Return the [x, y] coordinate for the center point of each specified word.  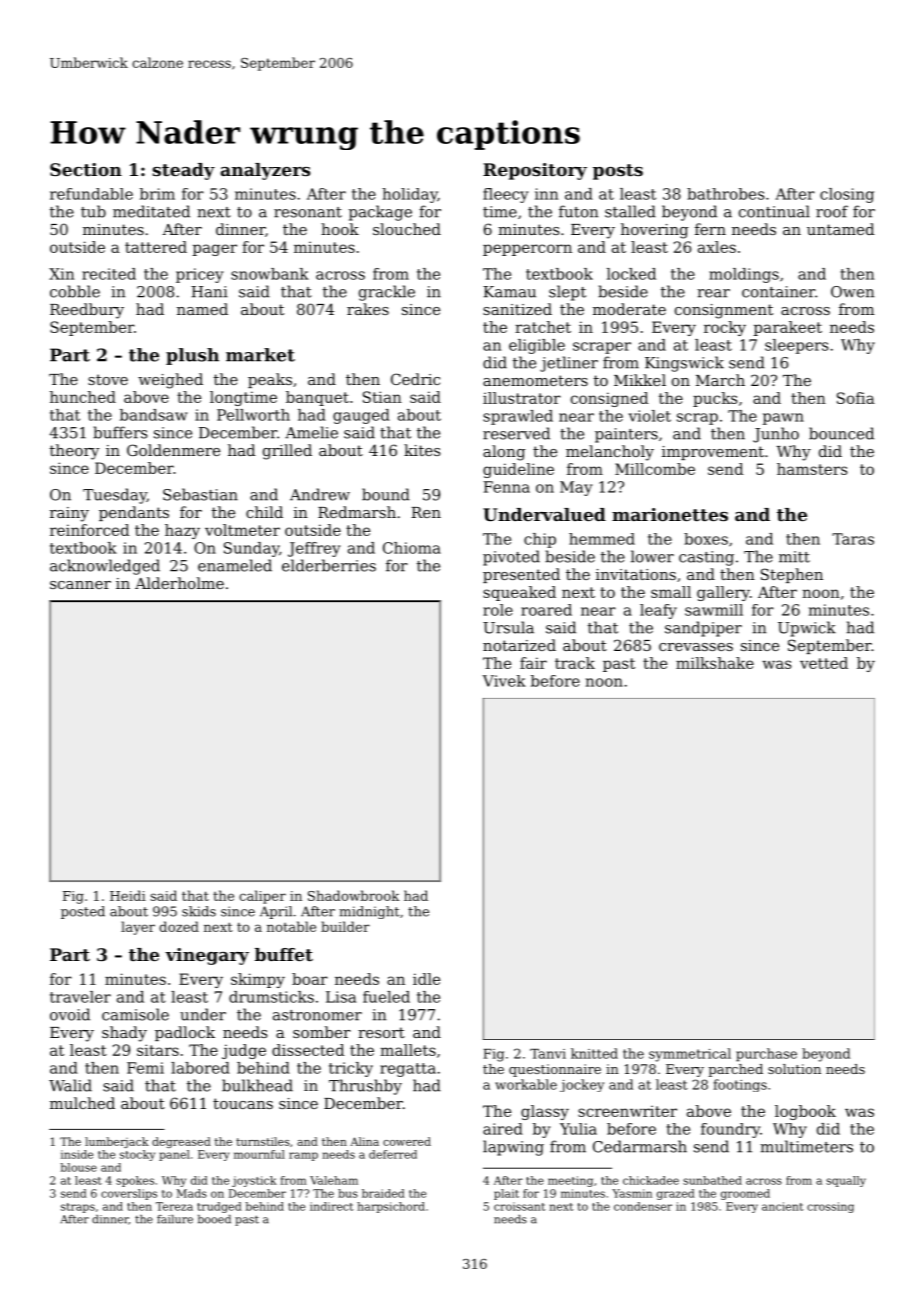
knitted [594, 1053]
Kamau [509, 292]
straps [78, 1208]
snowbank [270, 274]
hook [340, 229]
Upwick [807, 629]
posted [83, 912]
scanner [80, 585]
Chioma [412, 548]
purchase [766, 1055]
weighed [170, 381]
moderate [629, 309]
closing [847, 195]
